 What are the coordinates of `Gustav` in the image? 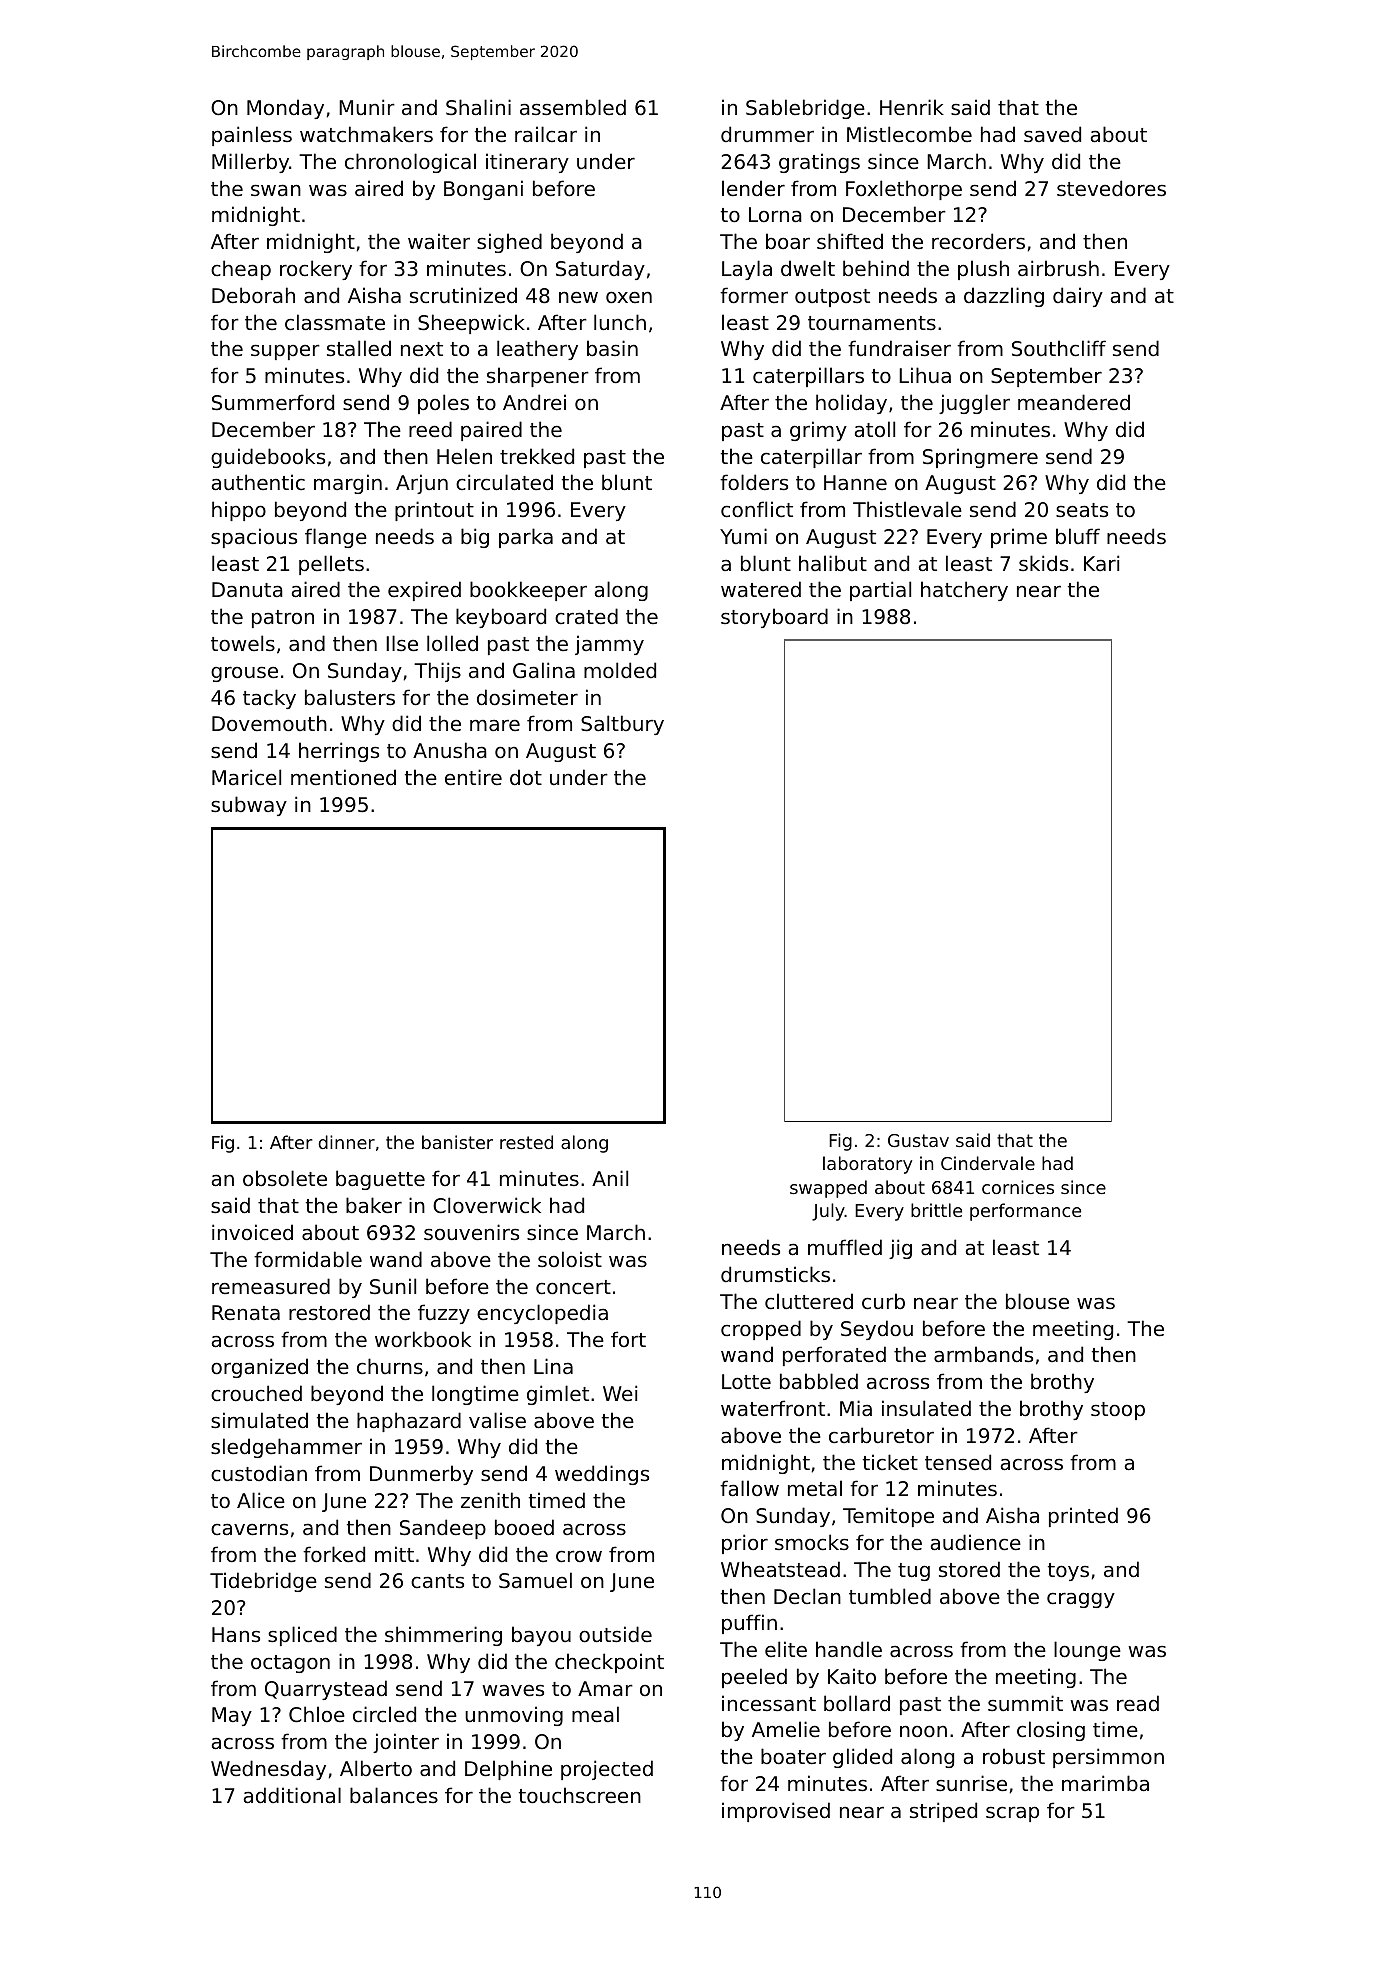 It's located at (918, 1140).
